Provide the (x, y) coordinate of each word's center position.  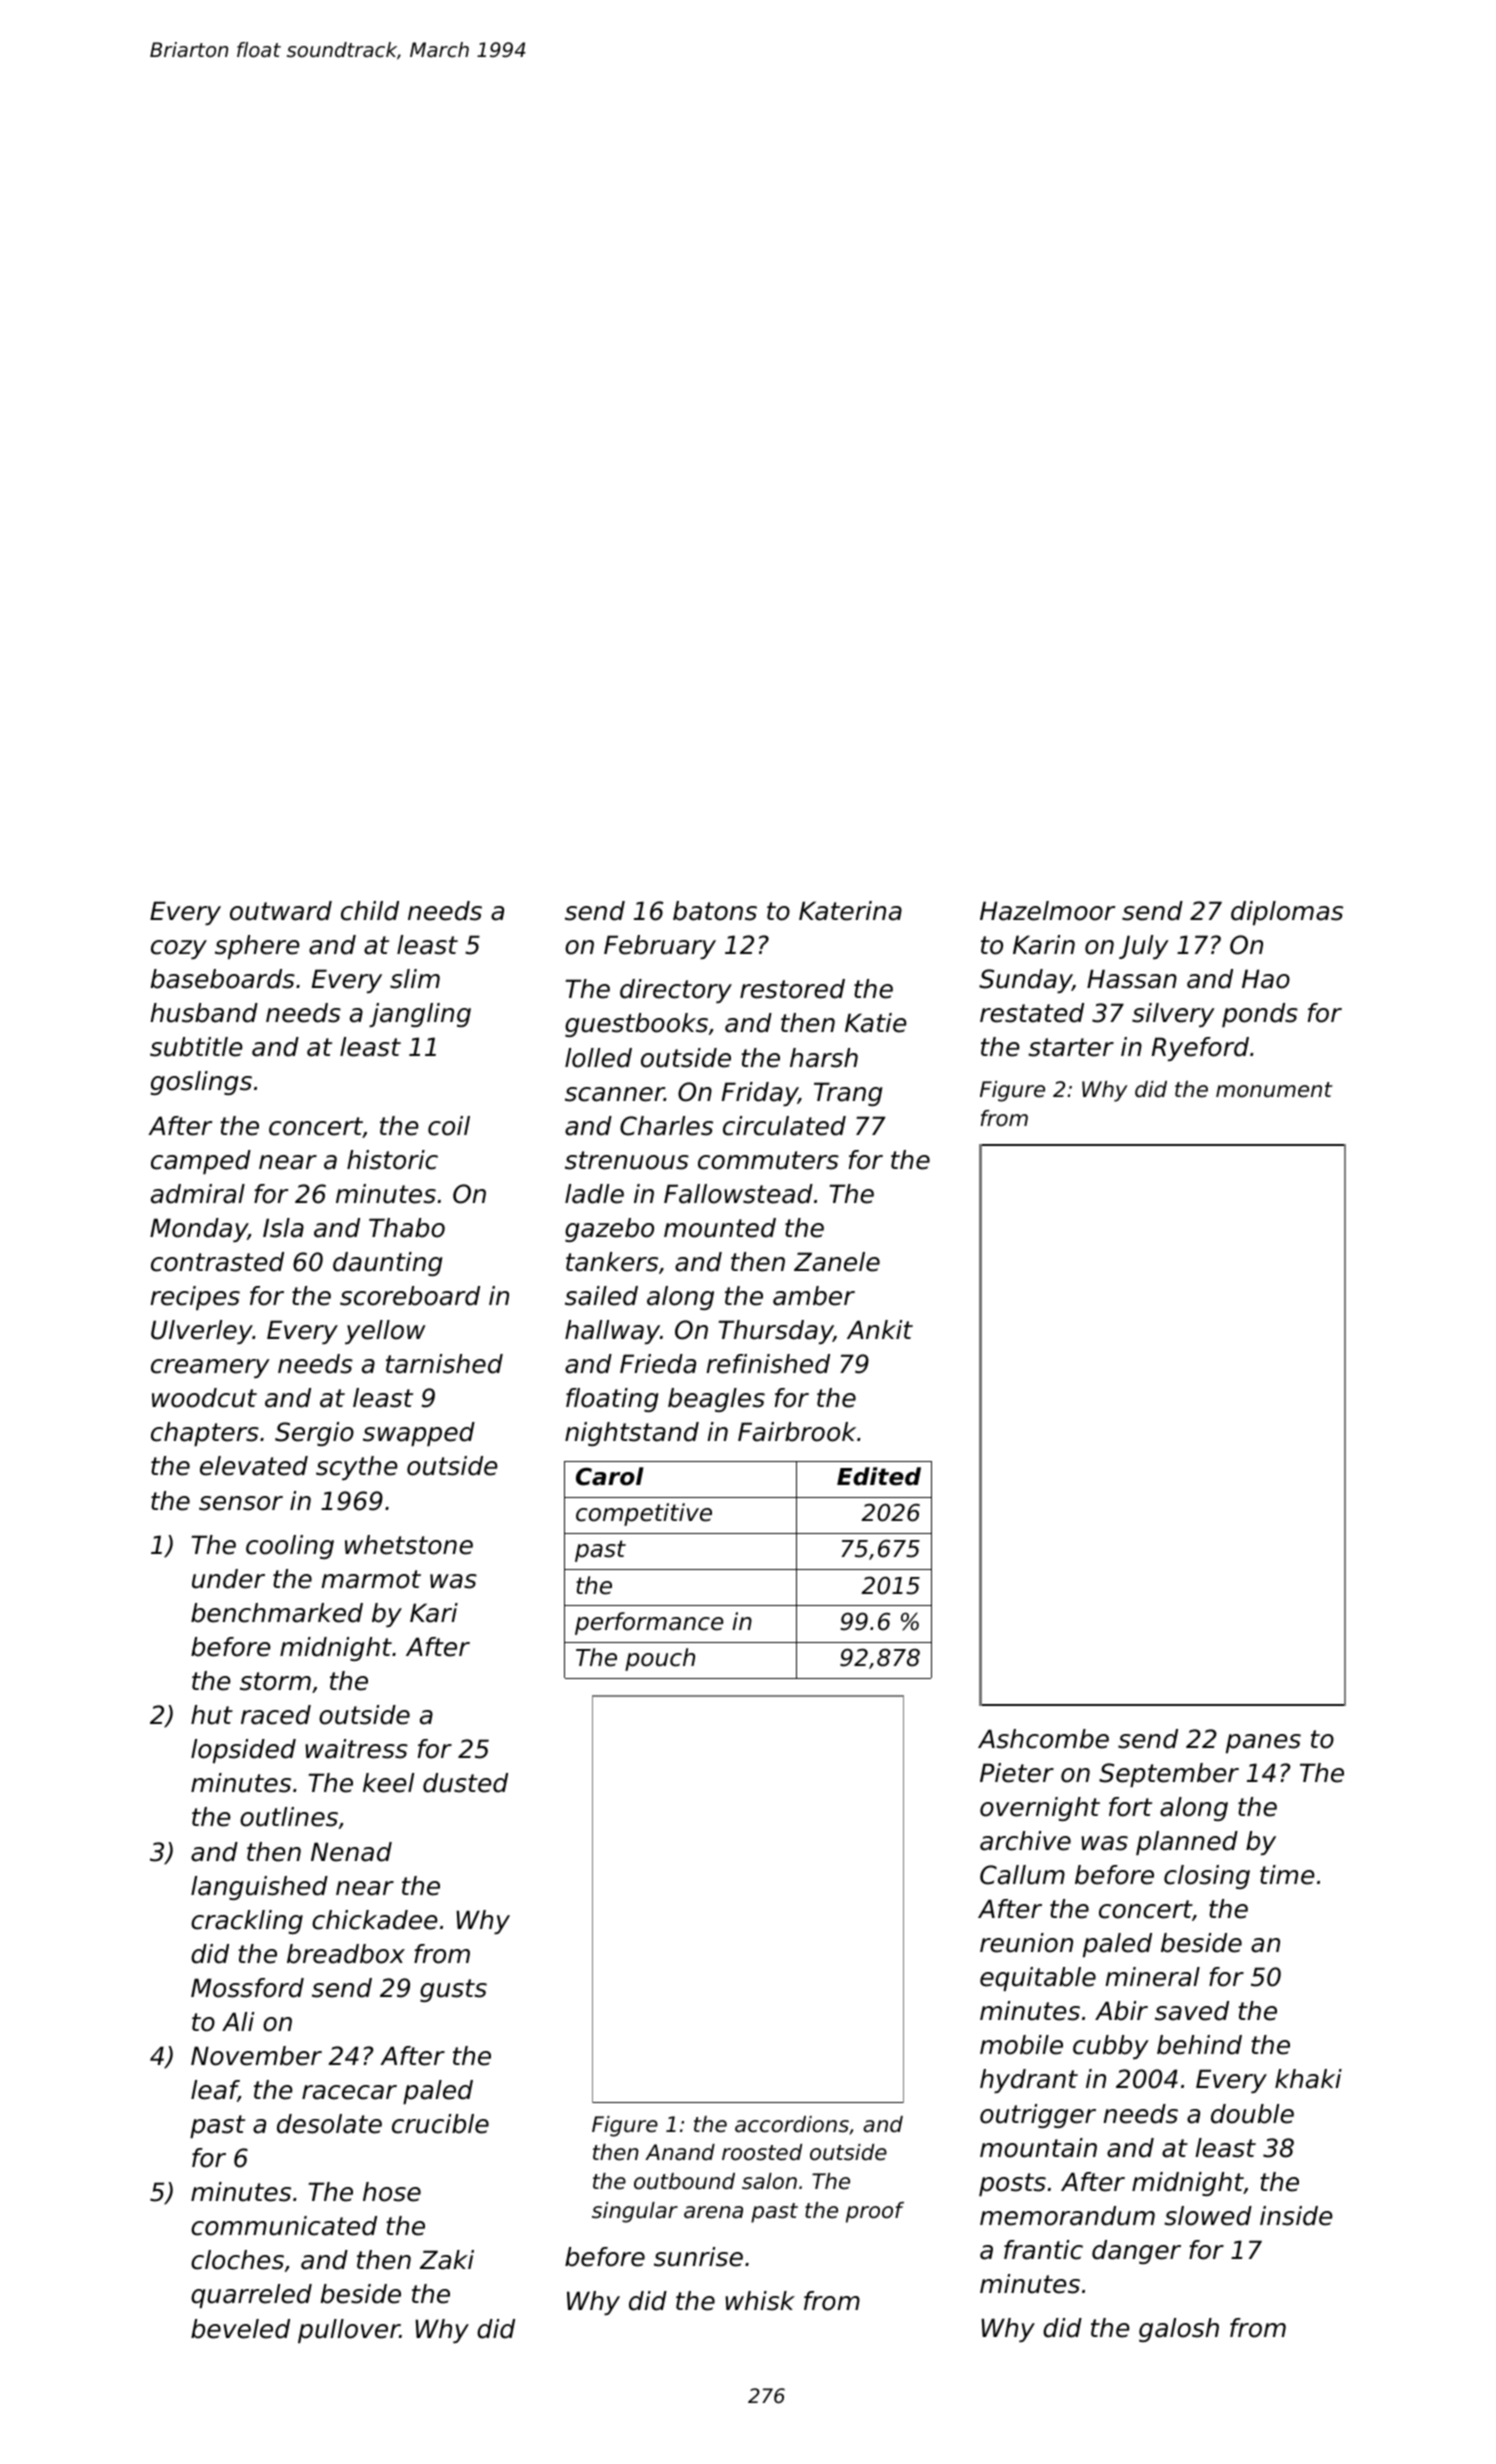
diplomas (1287, 913)
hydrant (1029, 2081)
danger (1136, 2252)
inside (1296, 2216)
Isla (283, 1228)
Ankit (880, 1329)
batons (715, 911)
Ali (238, 2021)
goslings (201, 1083)
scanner (614, 1094)
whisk (760, 2301)
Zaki (447, 2260)
